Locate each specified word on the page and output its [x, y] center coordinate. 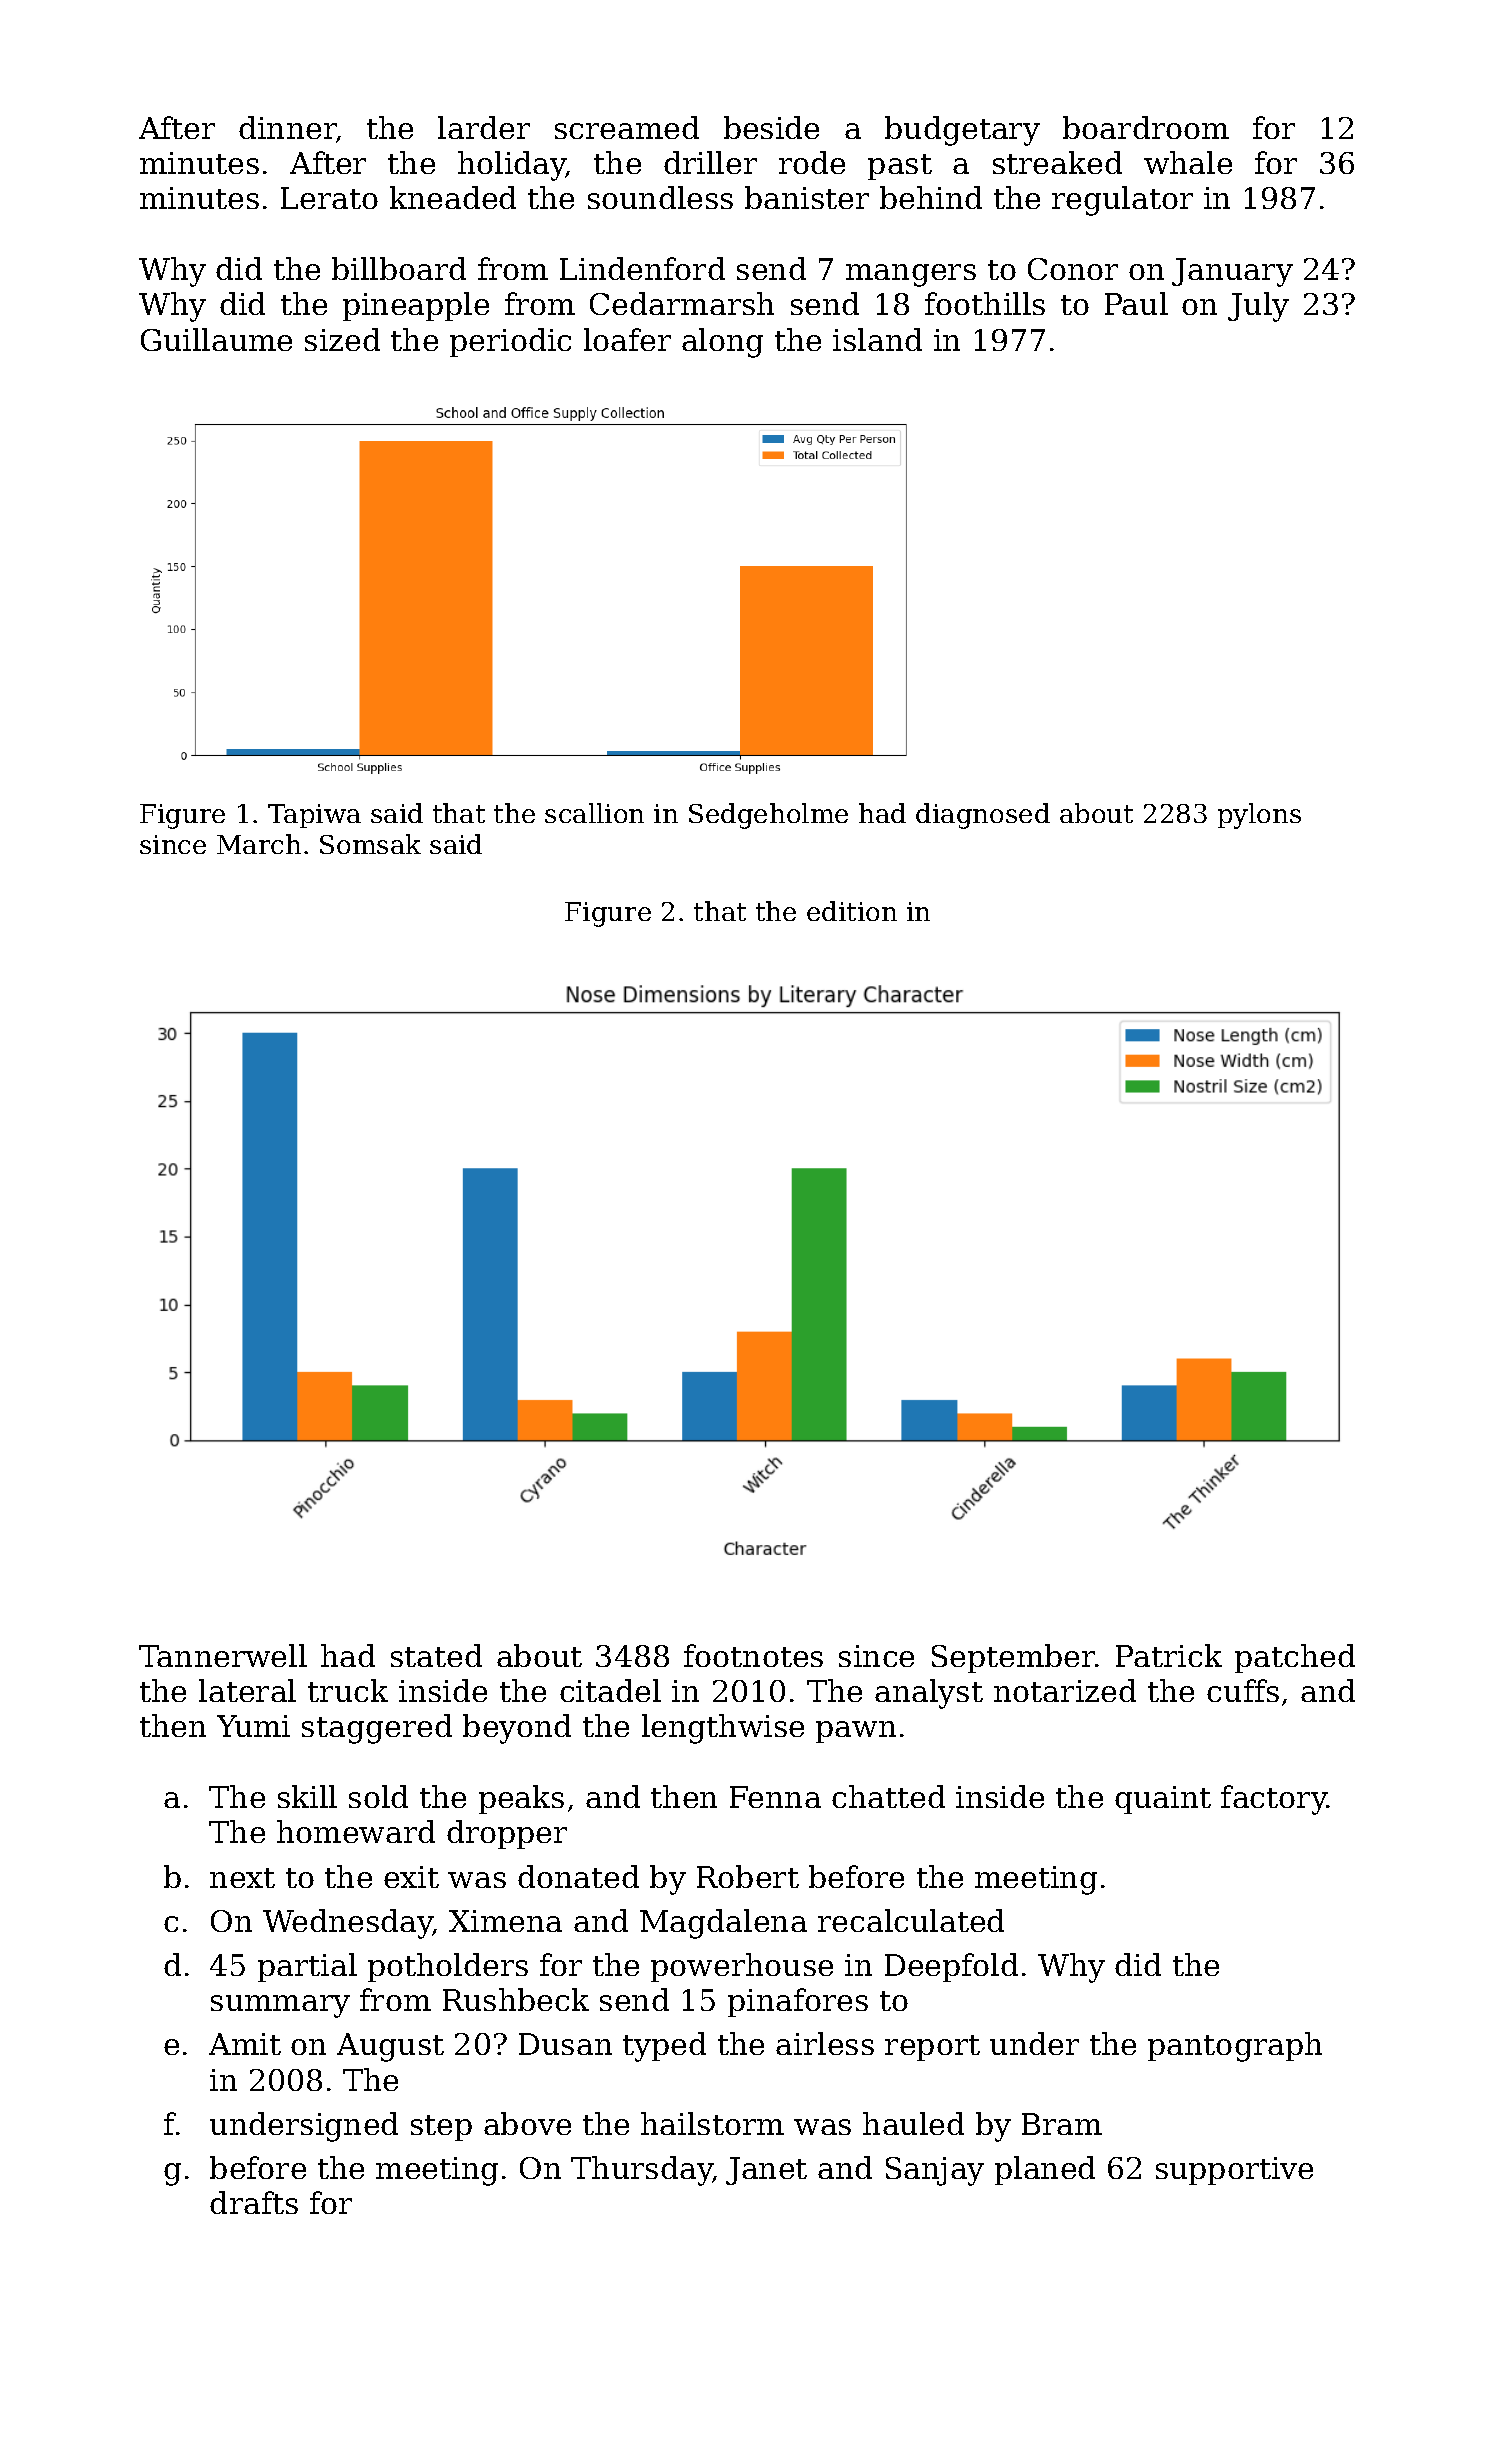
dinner [287, 127]
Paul [1136, 303]
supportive [1234, 2171]
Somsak [370, 844]
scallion [594, 813]
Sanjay [935, 2171]
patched [1295, 1658]
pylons [1259, 816]
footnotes [753, 1655]
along [722, 343]
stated [436, 1655]
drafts [254, 2202]
